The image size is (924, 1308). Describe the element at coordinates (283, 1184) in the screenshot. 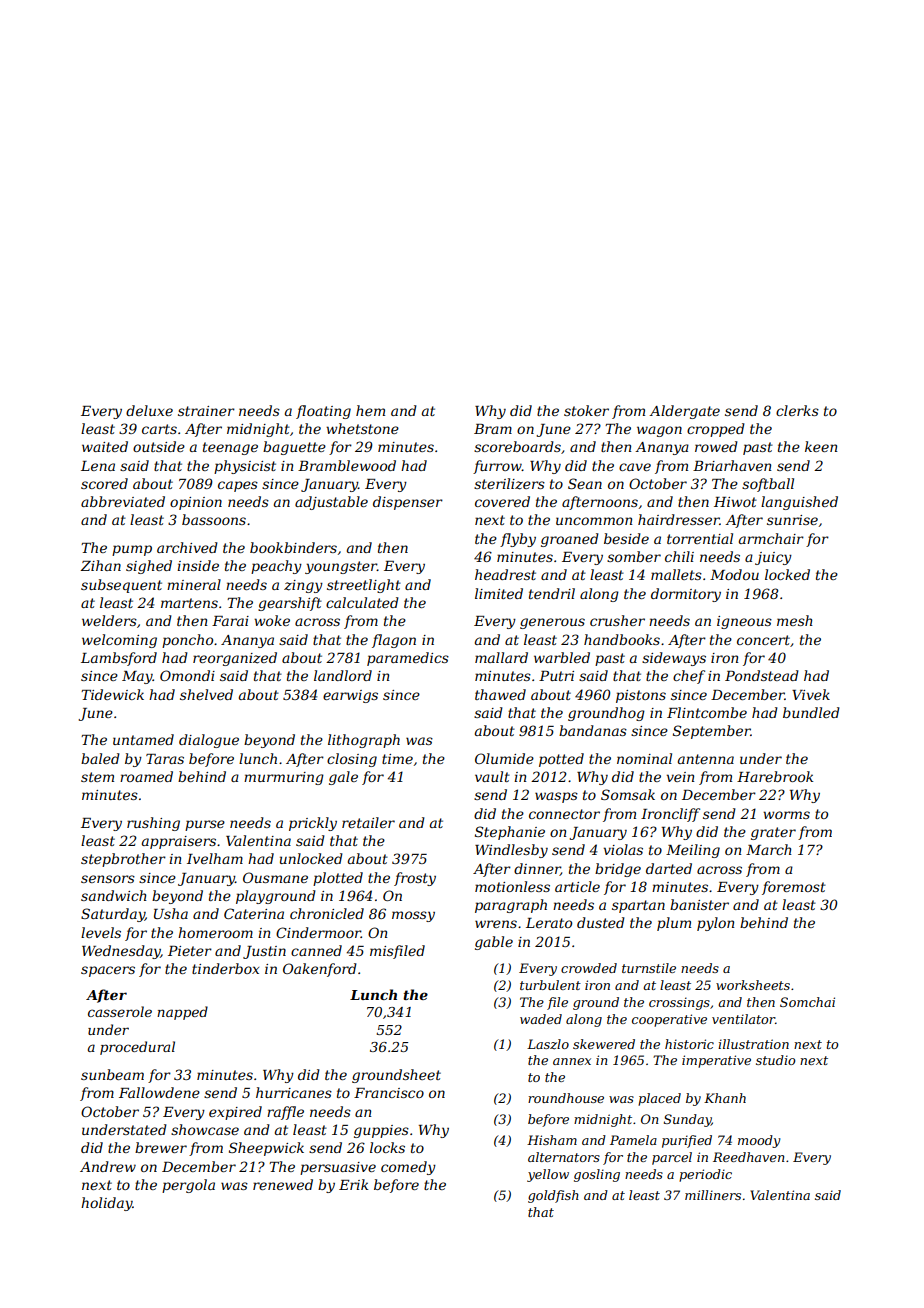

I see `renewed` at that location.
